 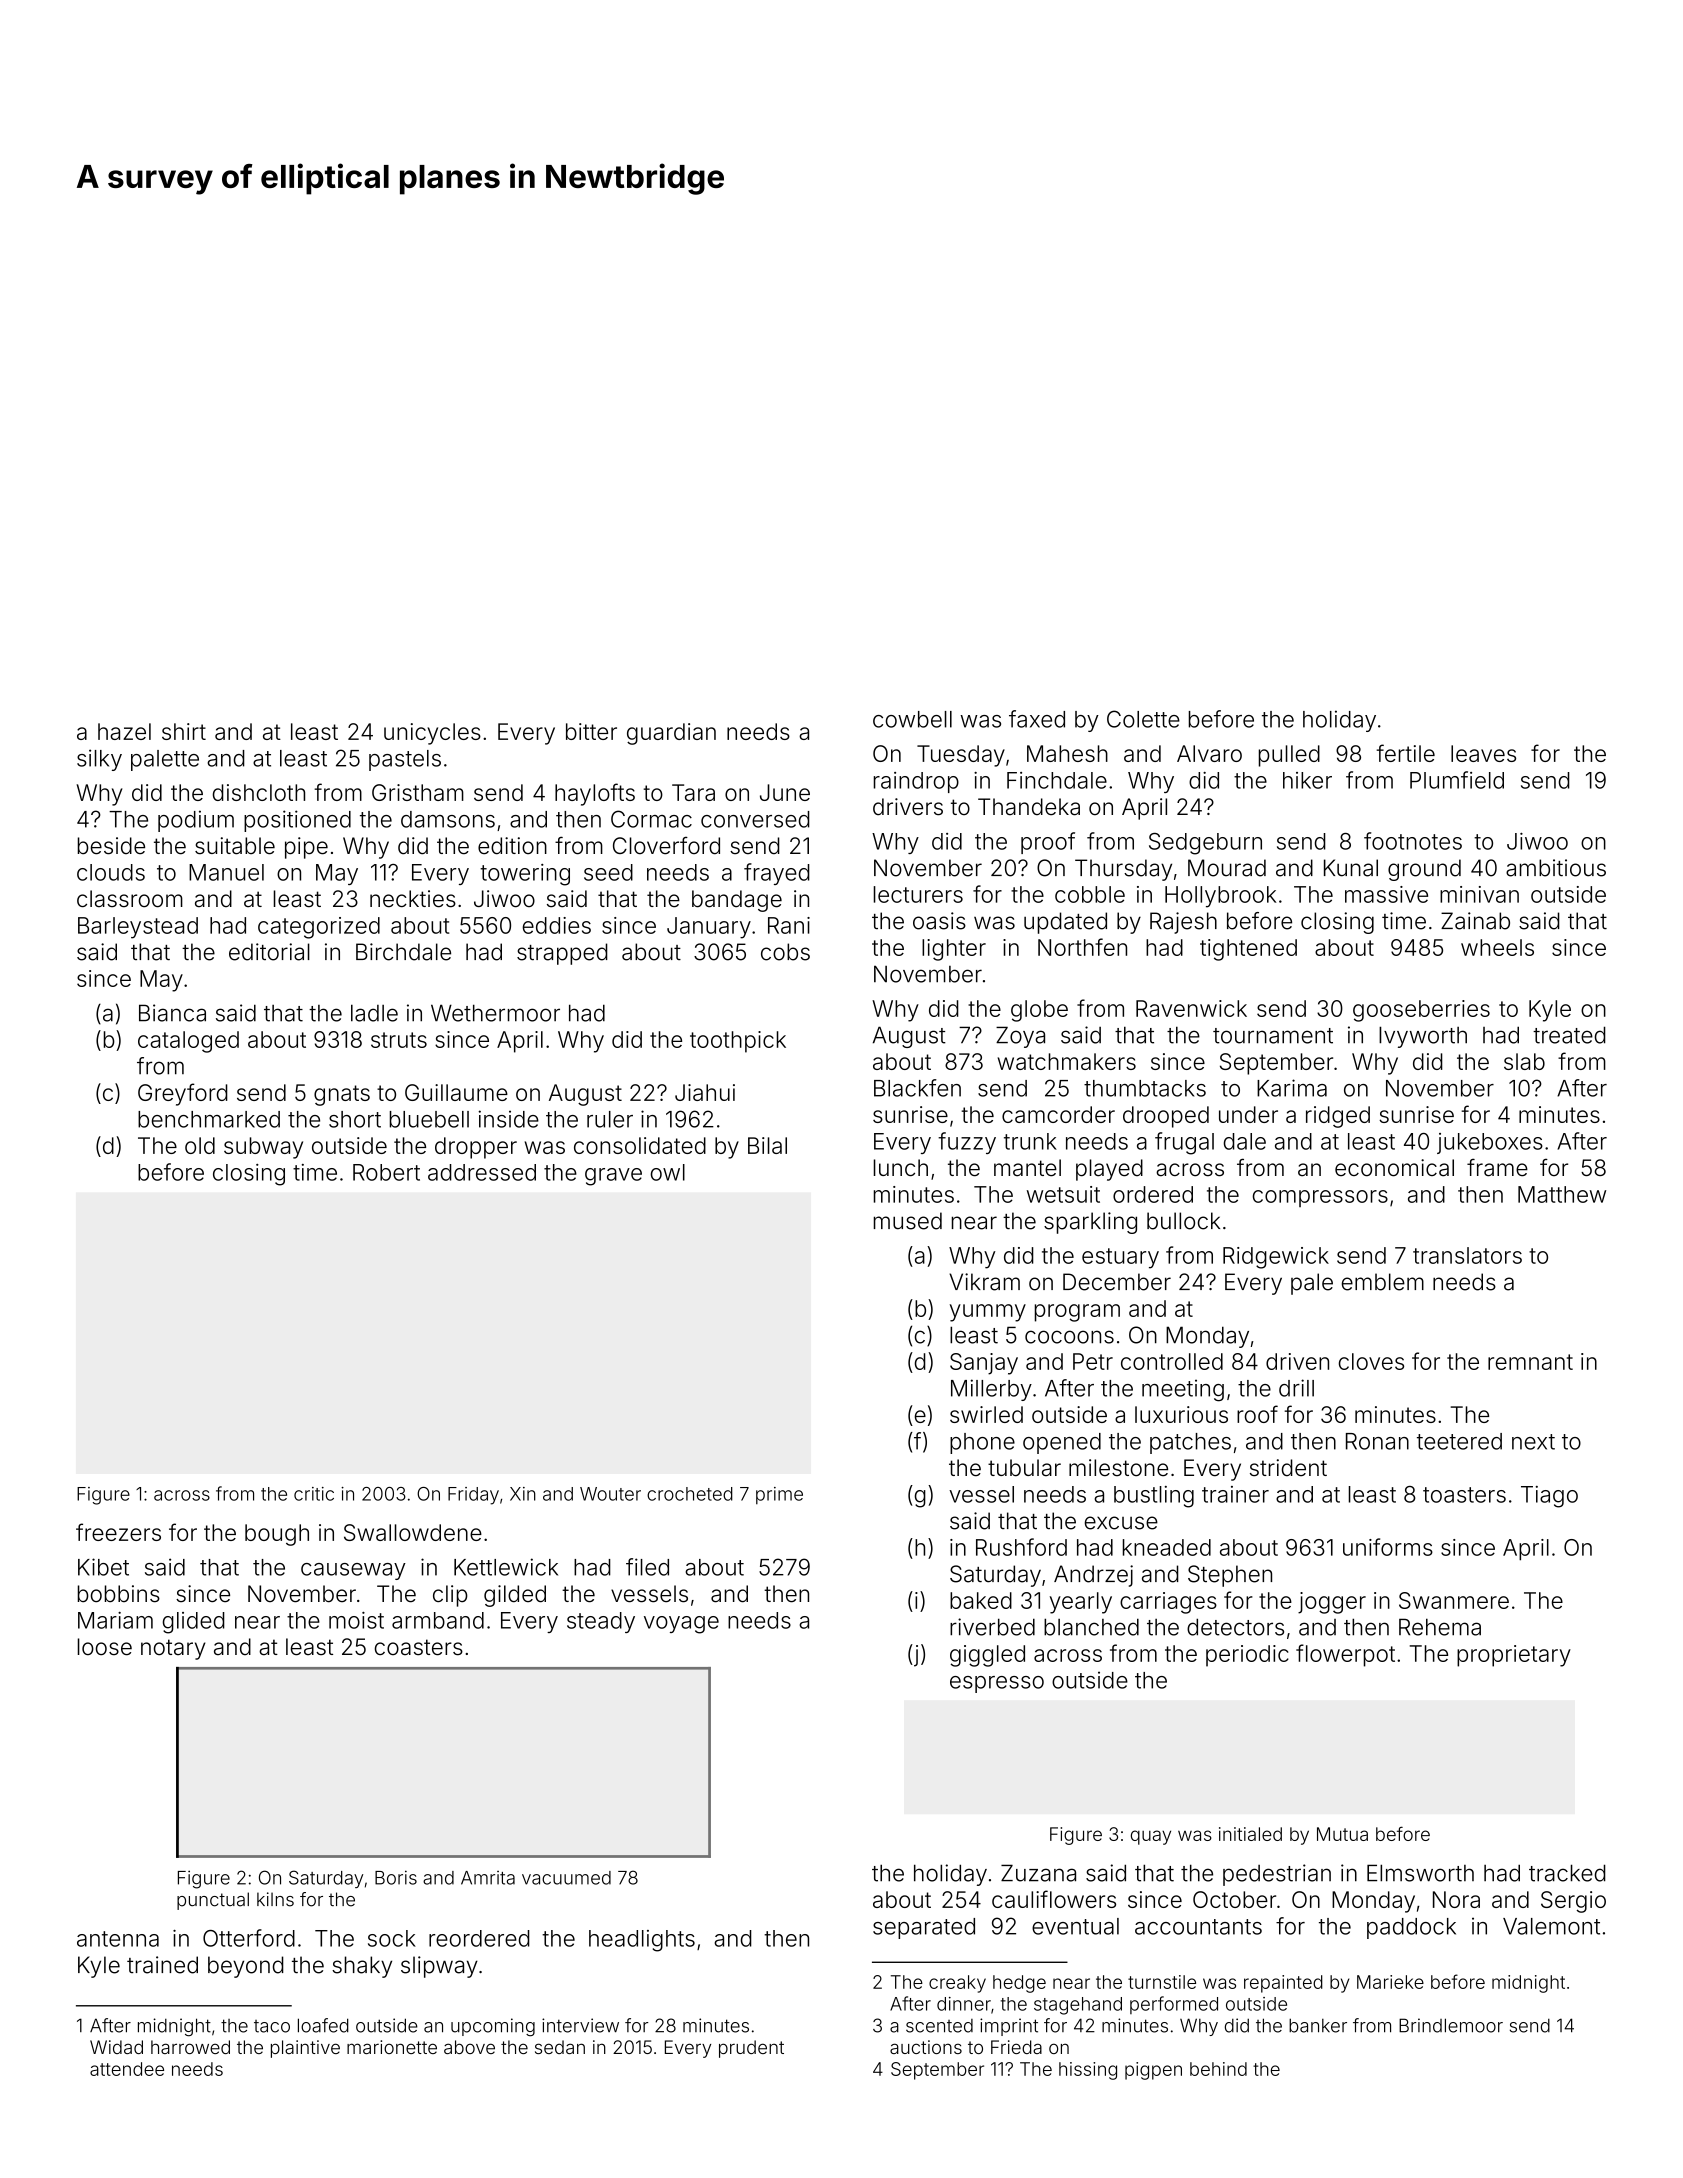 I want to click on plaintive, so click(x=305, y=2049).
